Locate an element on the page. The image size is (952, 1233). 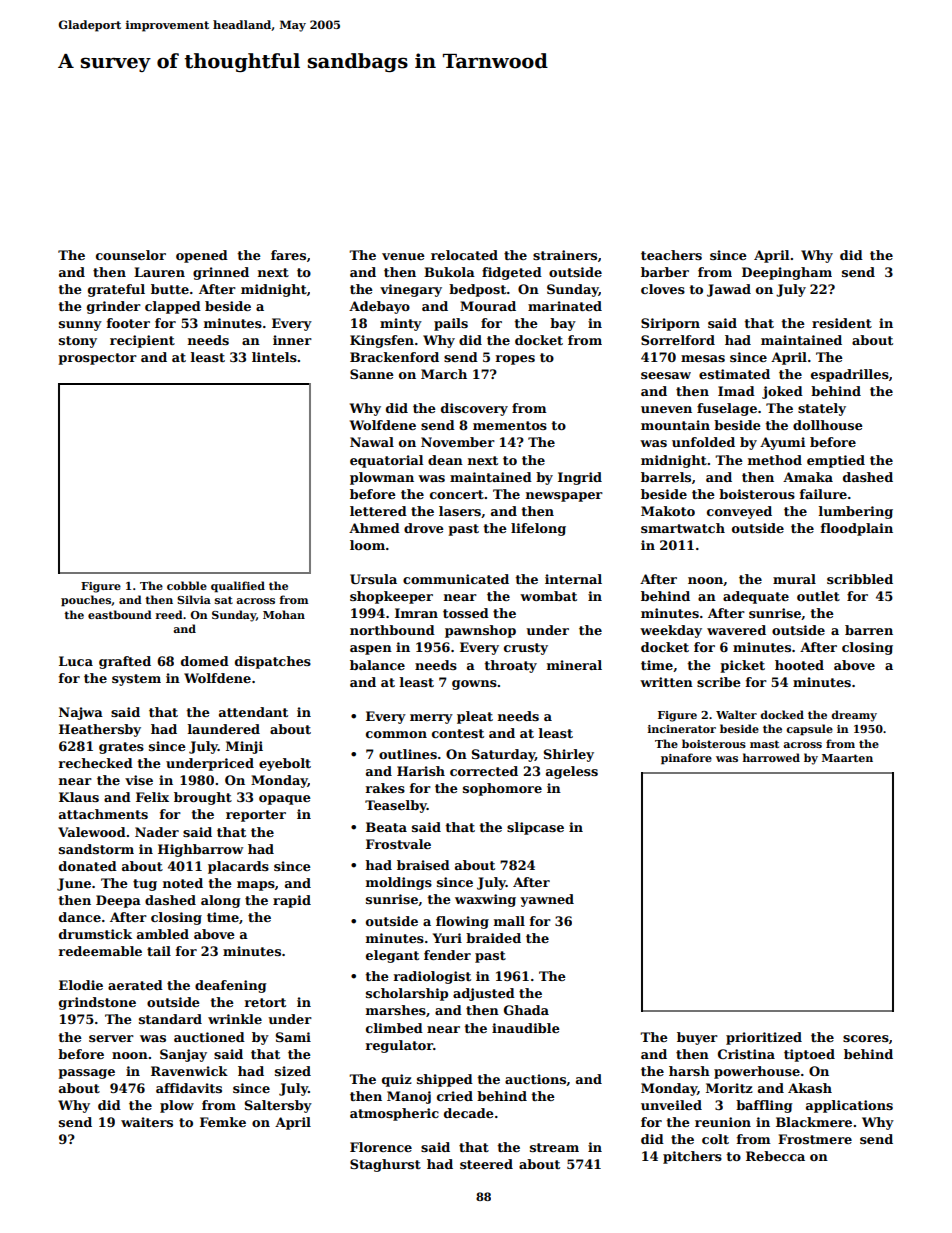
Saltersby is located at coordinates (278, 1106).
